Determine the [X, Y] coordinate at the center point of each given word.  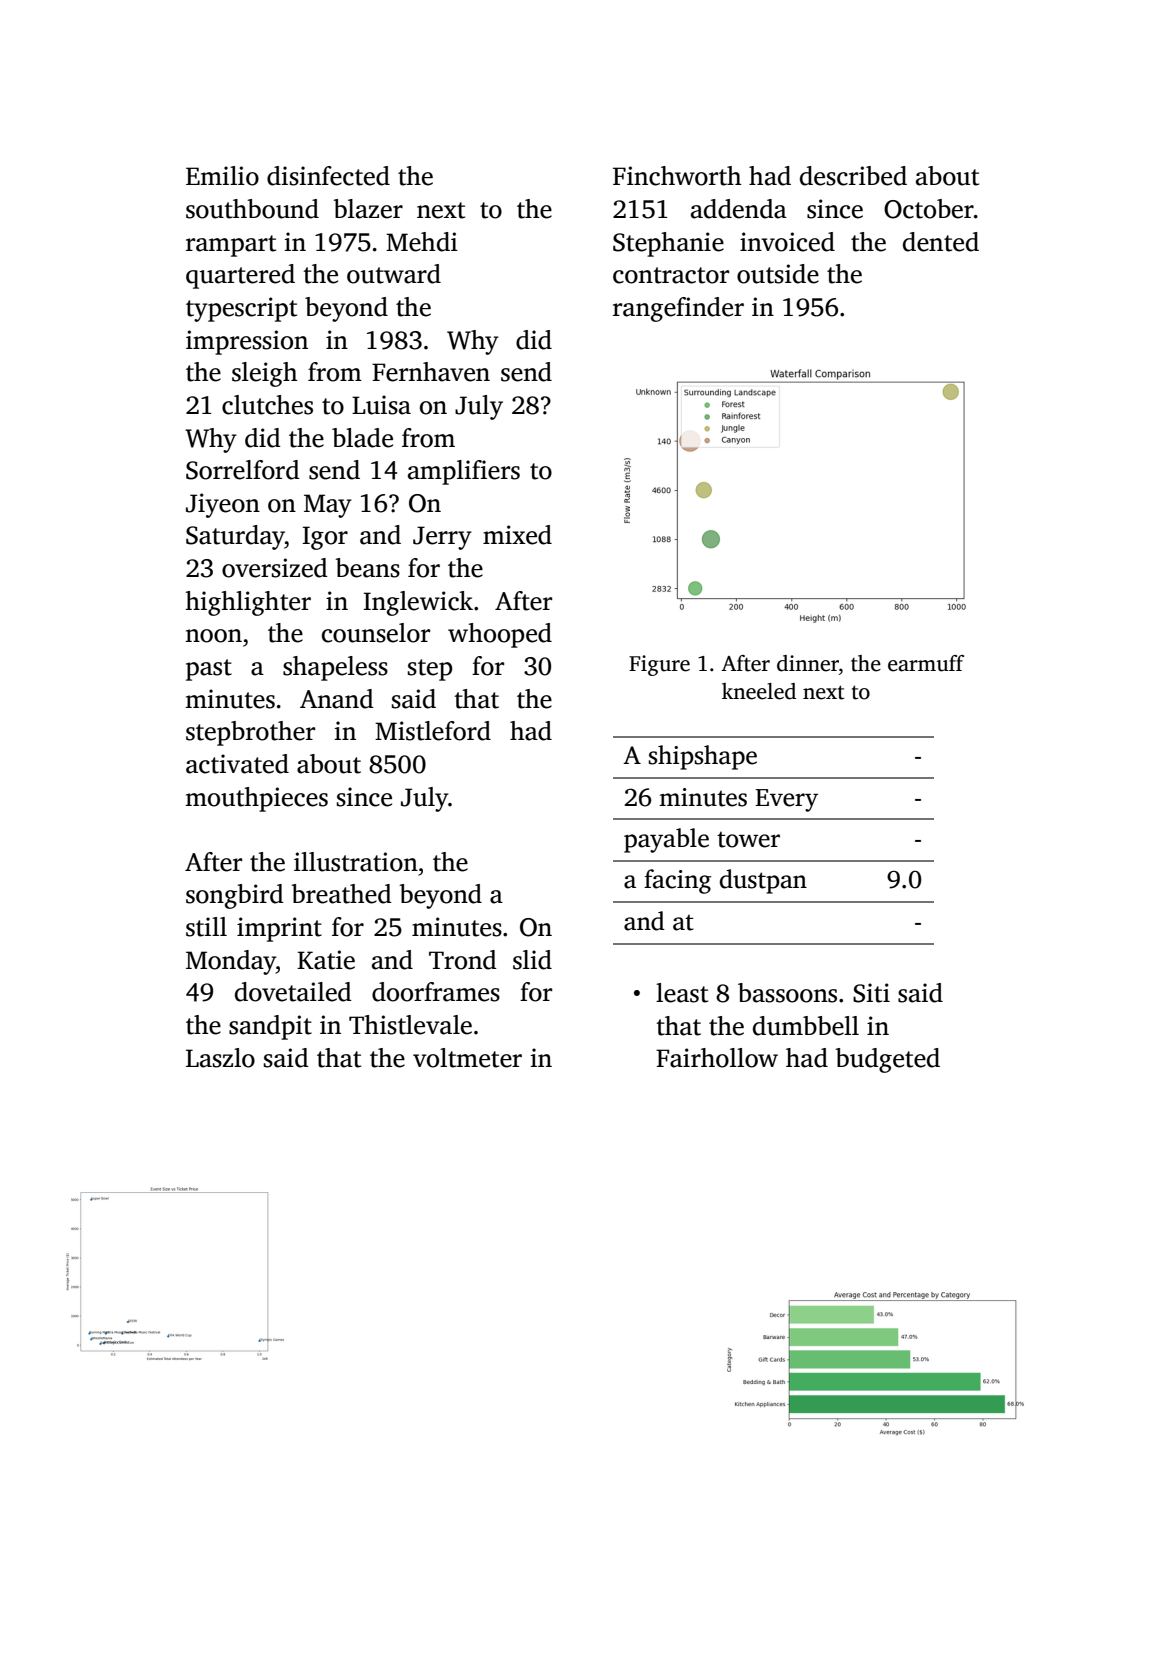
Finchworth [677, 176]
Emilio [222, 176]
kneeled [759, 691]
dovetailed [293, 992]
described [853, 176]
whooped [500, 635]
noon [213, 636]
